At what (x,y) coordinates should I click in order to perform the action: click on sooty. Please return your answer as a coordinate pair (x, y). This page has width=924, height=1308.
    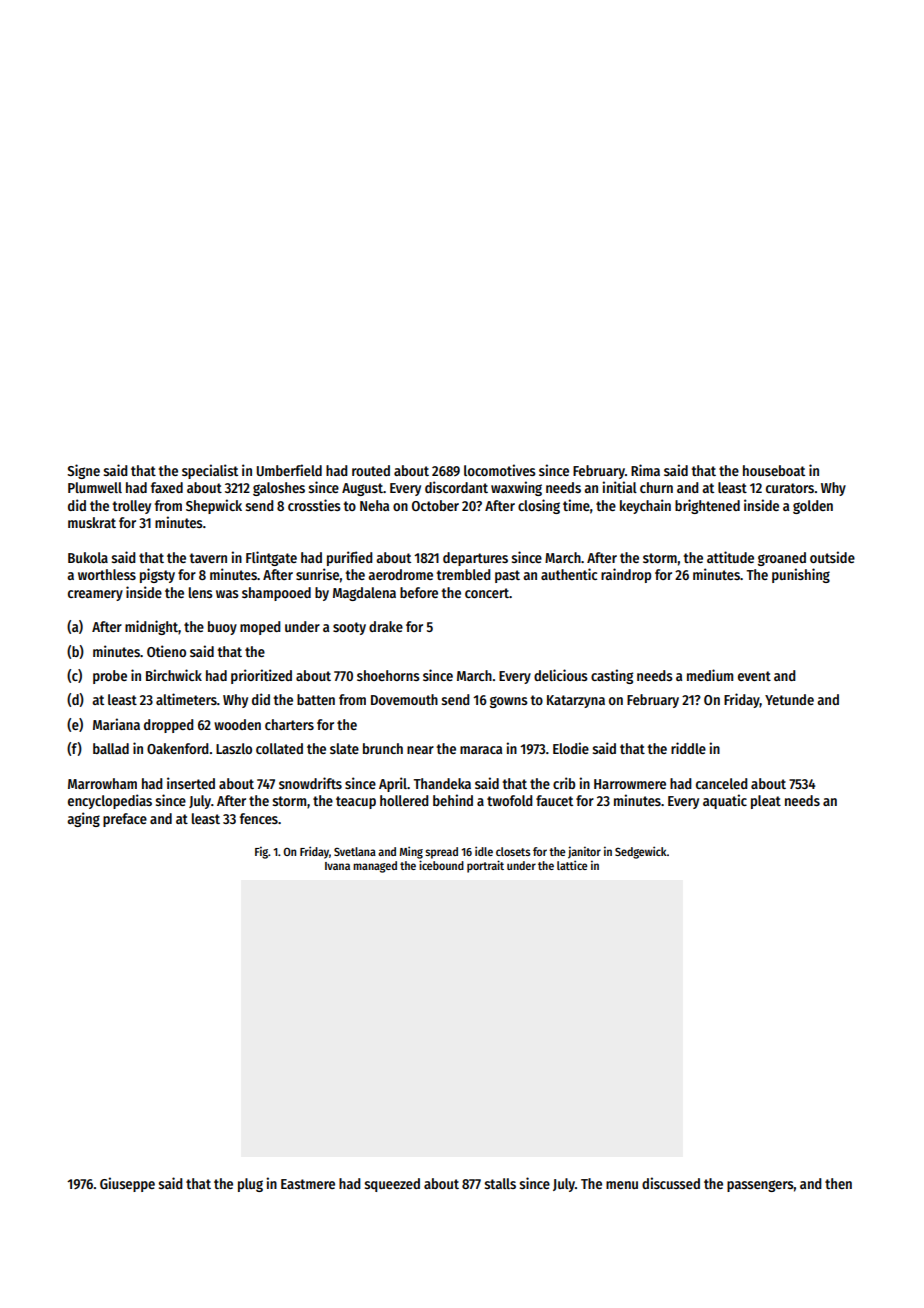
    Looking at the image, I should click on (349, 628).
